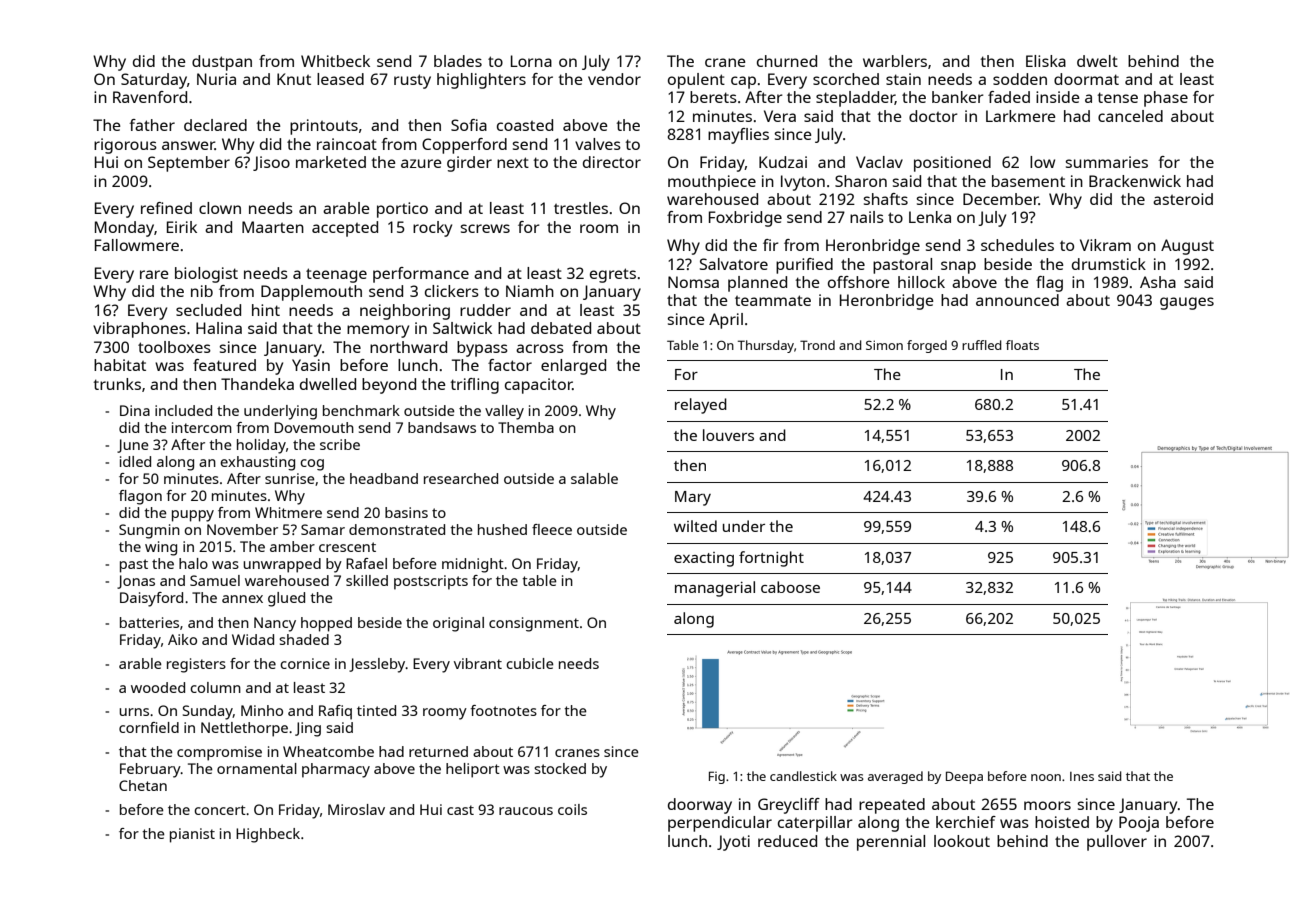 This document has width=1308, height=924. I want to click on pianist, so click(192, 835).
